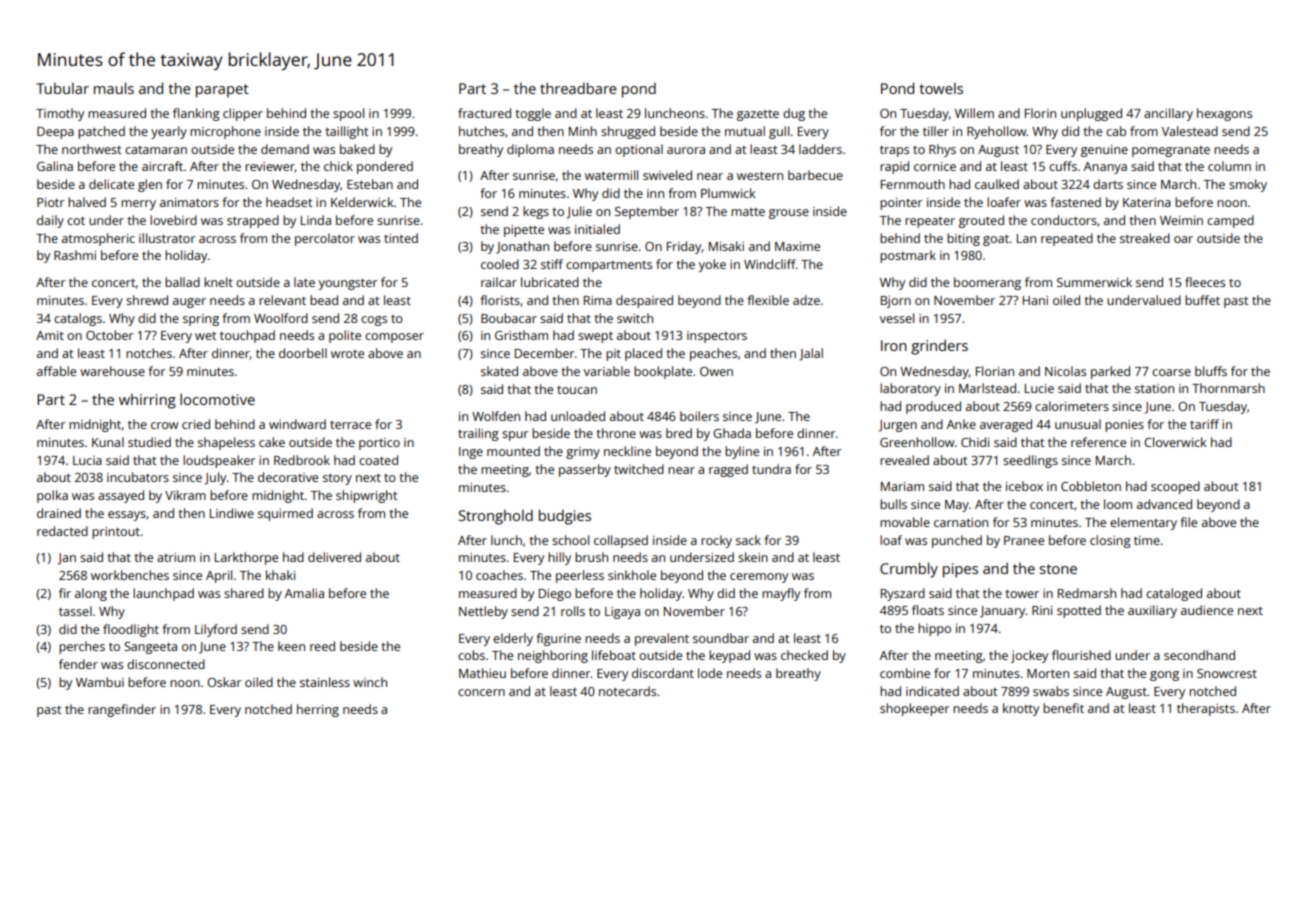 This document has height=924, width=1308. I want to click on herring, so click(318, 710).
